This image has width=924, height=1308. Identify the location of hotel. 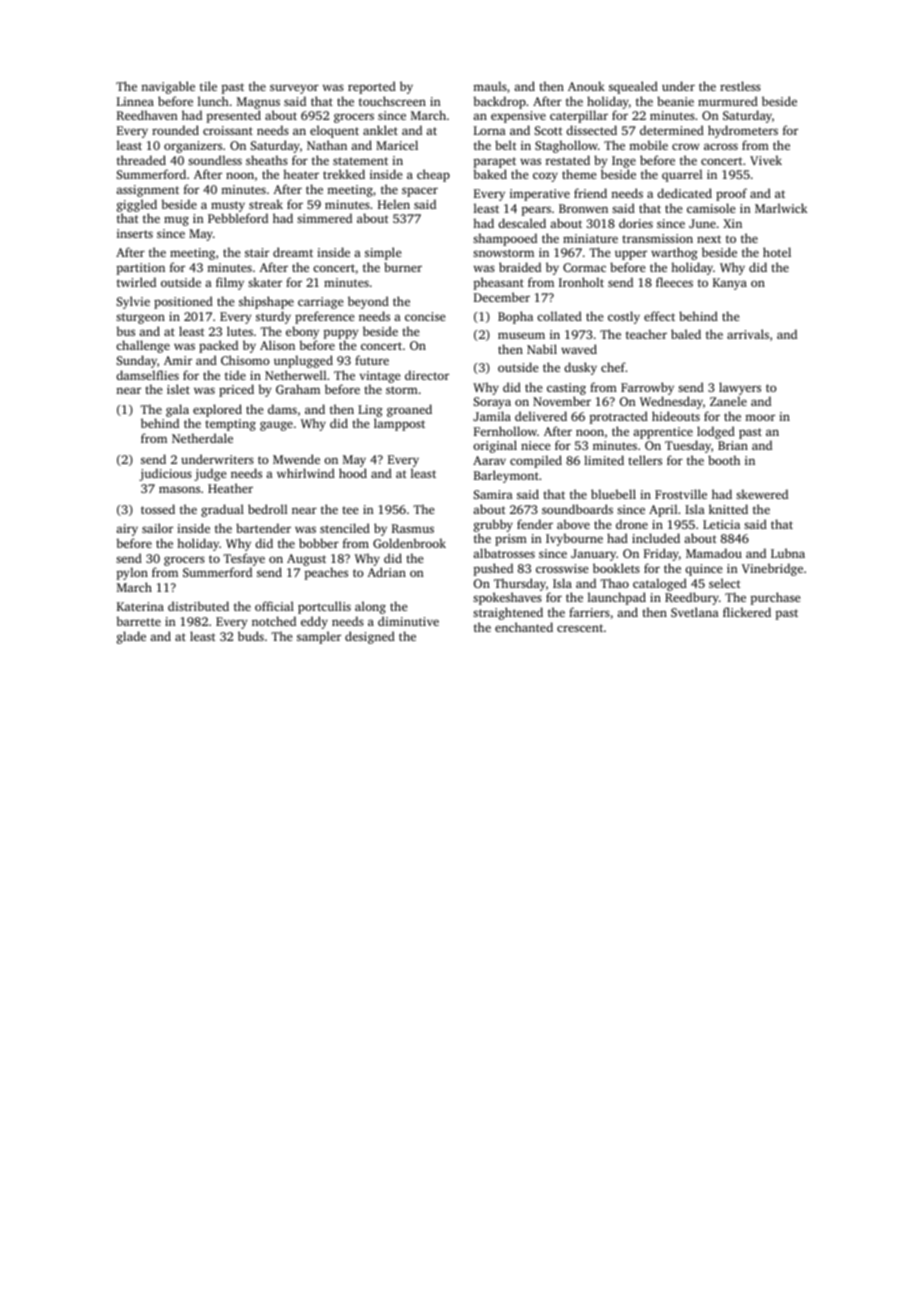
(777, 252).
